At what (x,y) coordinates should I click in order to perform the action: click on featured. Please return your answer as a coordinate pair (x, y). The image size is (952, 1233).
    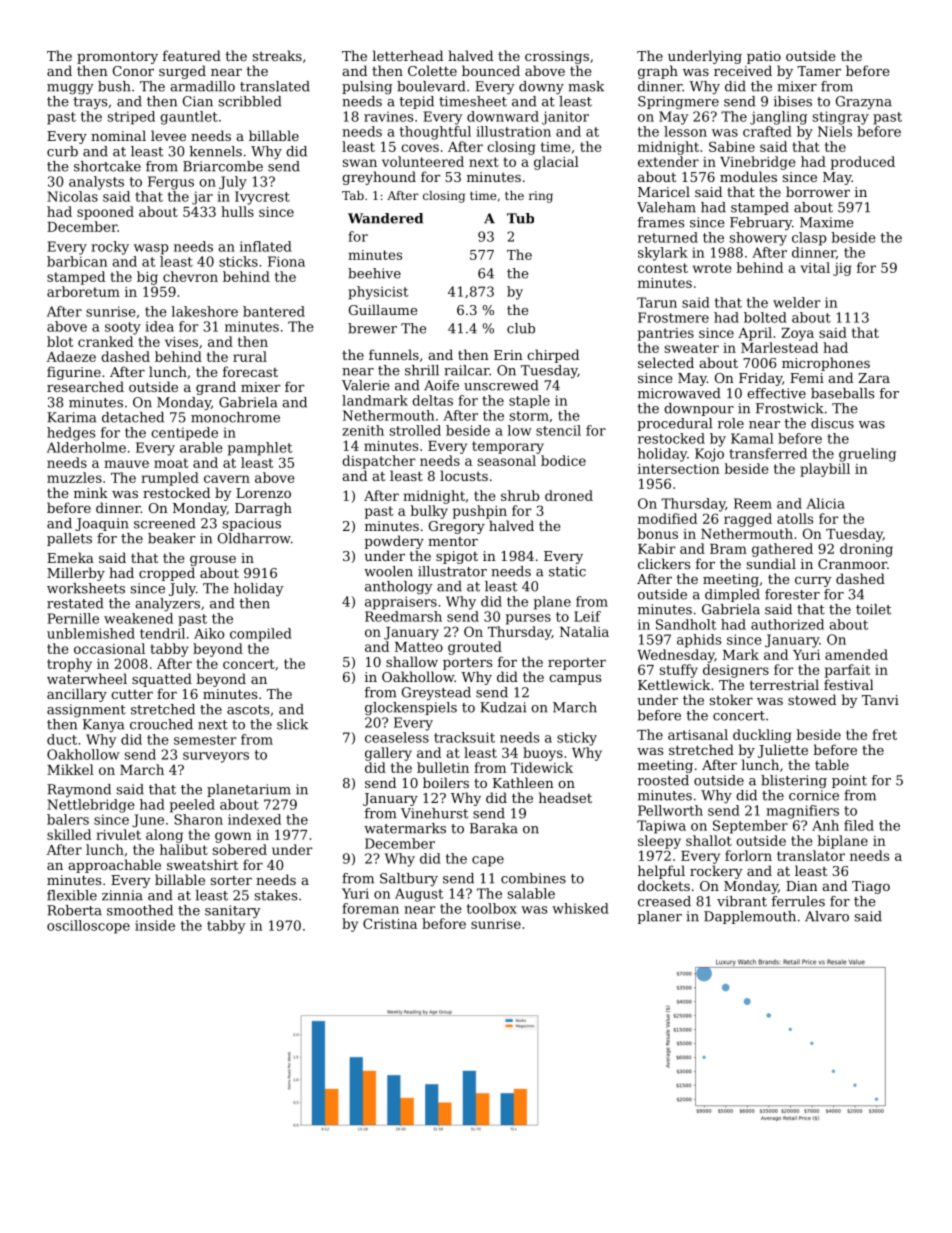
    Looking at the image, I should click on (192, 55).
